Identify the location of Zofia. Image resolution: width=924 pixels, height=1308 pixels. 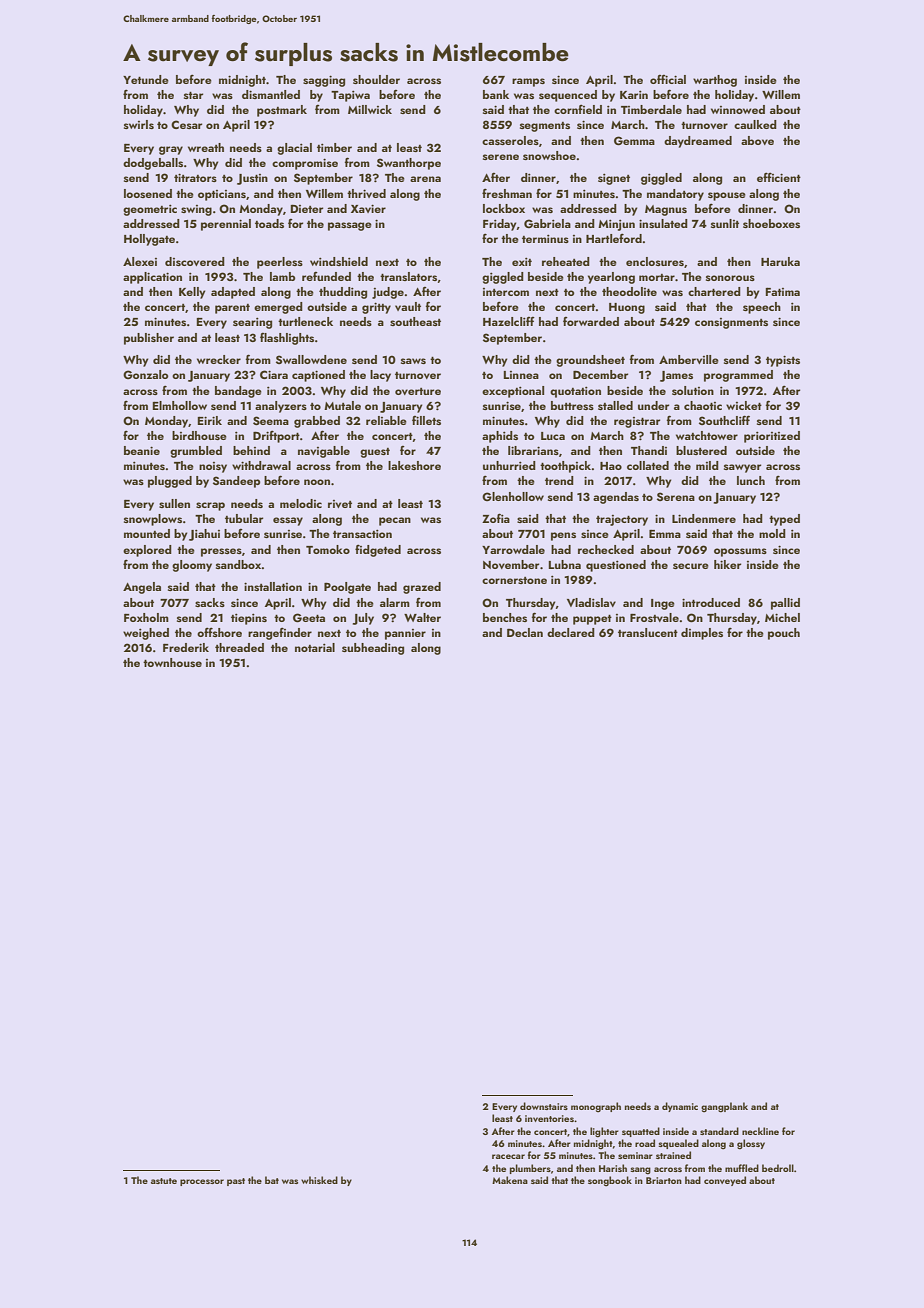
(496, 518).
